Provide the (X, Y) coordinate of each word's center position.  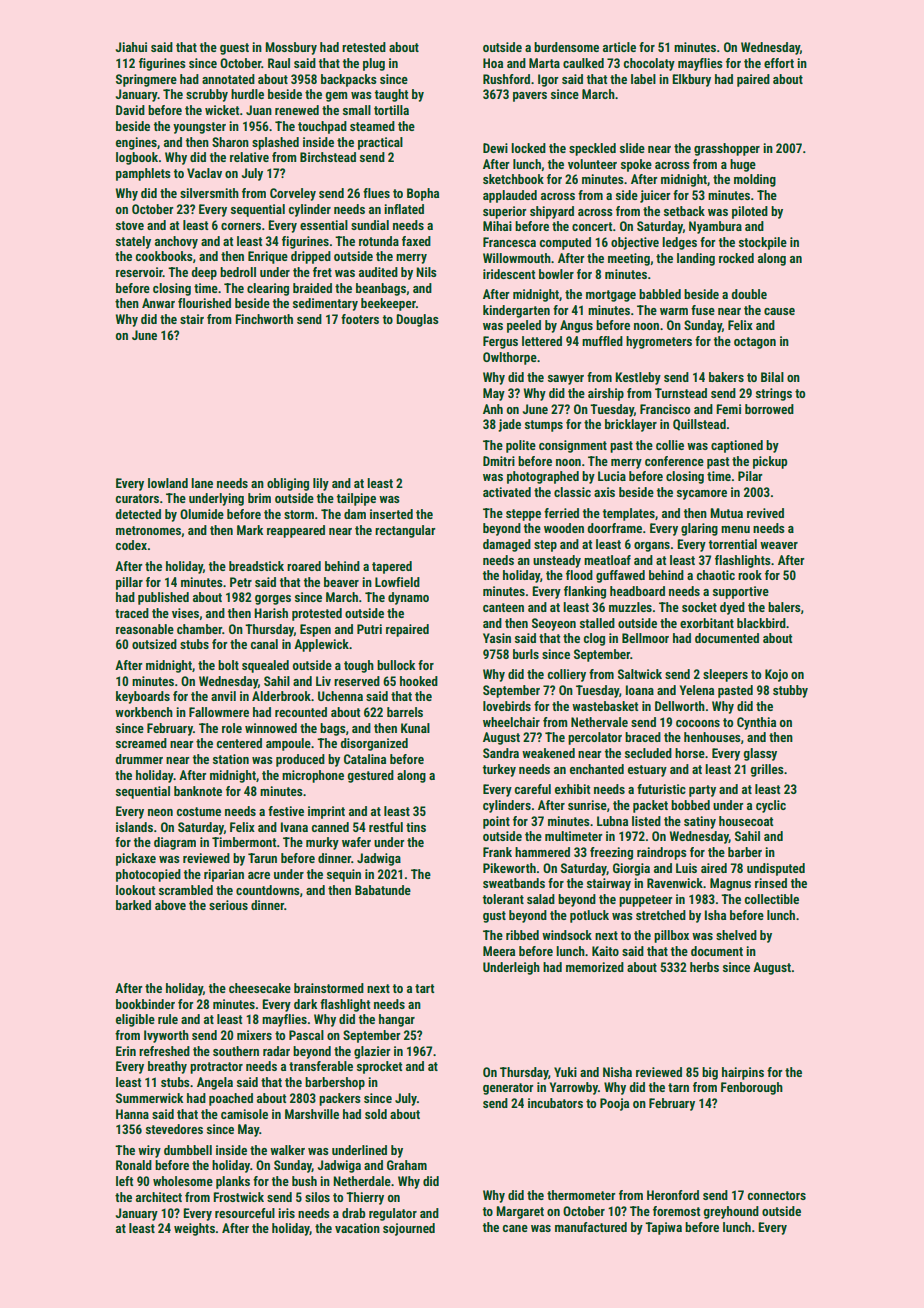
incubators (555, 1103)
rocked (736, 258)
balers (784, 607)
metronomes (148, 530)
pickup (770, 462)
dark (306, 1004)
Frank (497, 852)
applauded (510, 196)
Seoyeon (554, 624)
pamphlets (143, 174)
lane (202, 483)
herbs (704, 967)
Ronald (134, 1165)
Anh (493, 409)
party (702, 791)
